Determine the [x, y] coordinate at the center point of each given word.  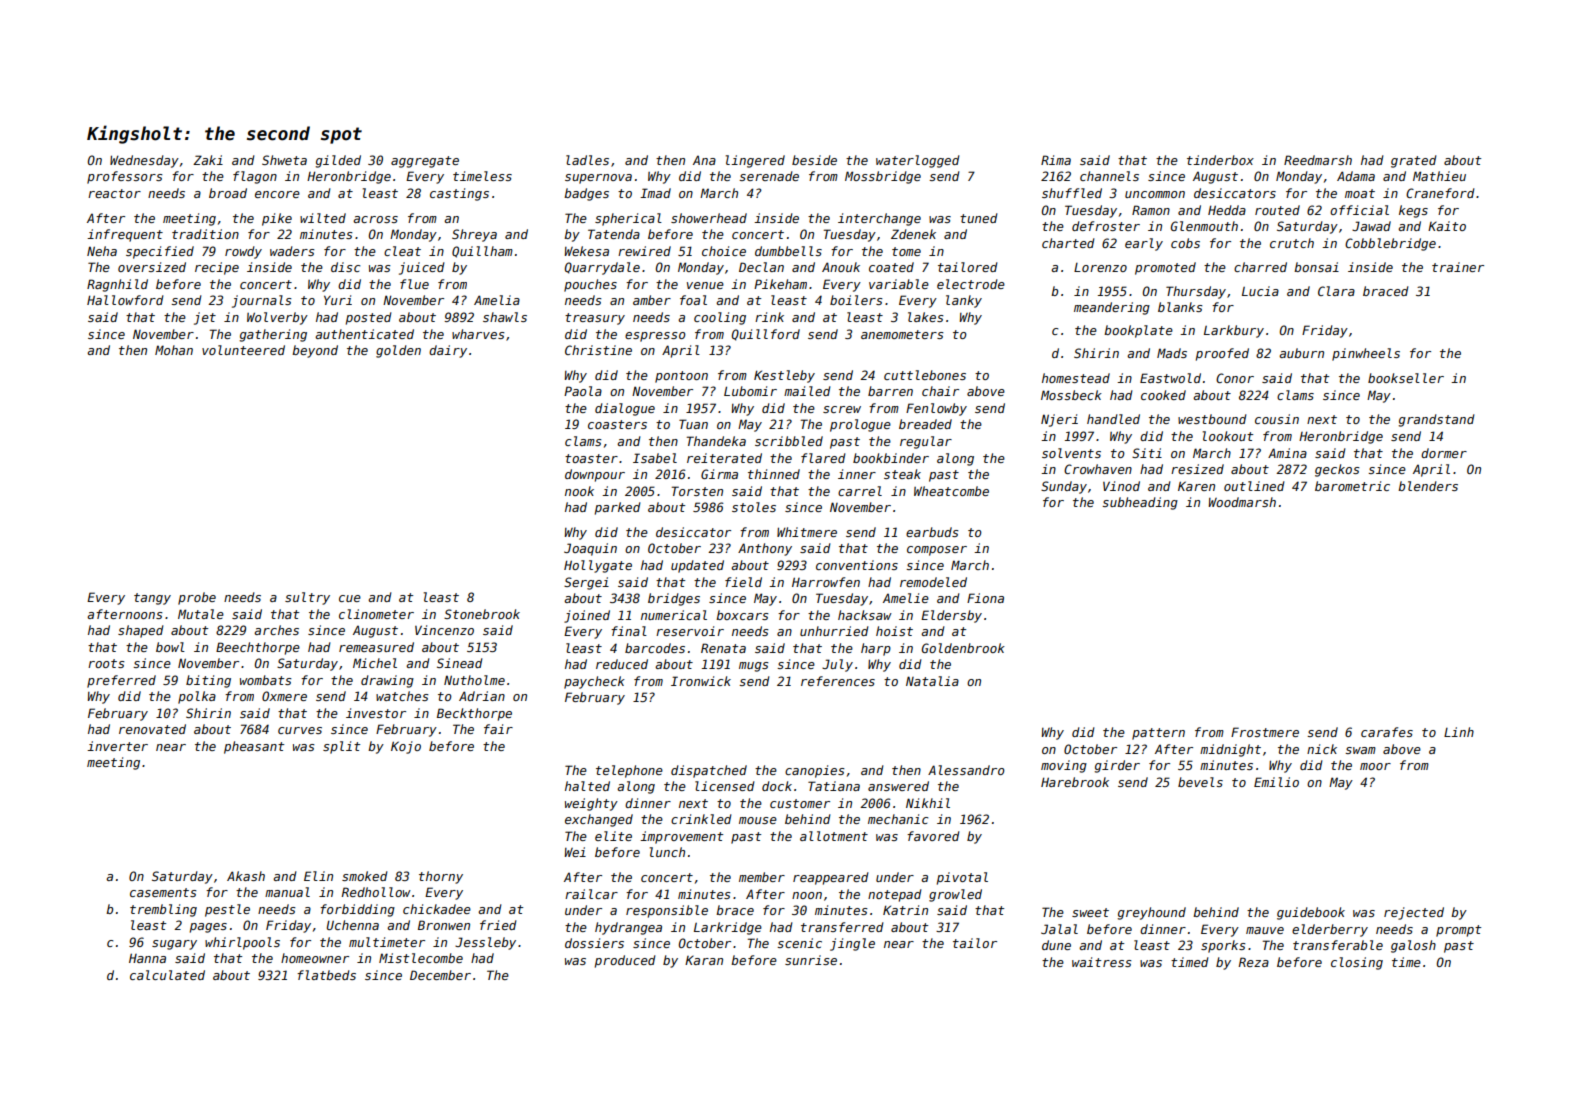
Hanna [147, 958]
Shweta [284, 160]
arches [276, 630]
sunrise [811, 960]
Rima [1056, 160]
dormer [1444, 453]
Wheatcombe [951, 491]
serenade [769, 176]
